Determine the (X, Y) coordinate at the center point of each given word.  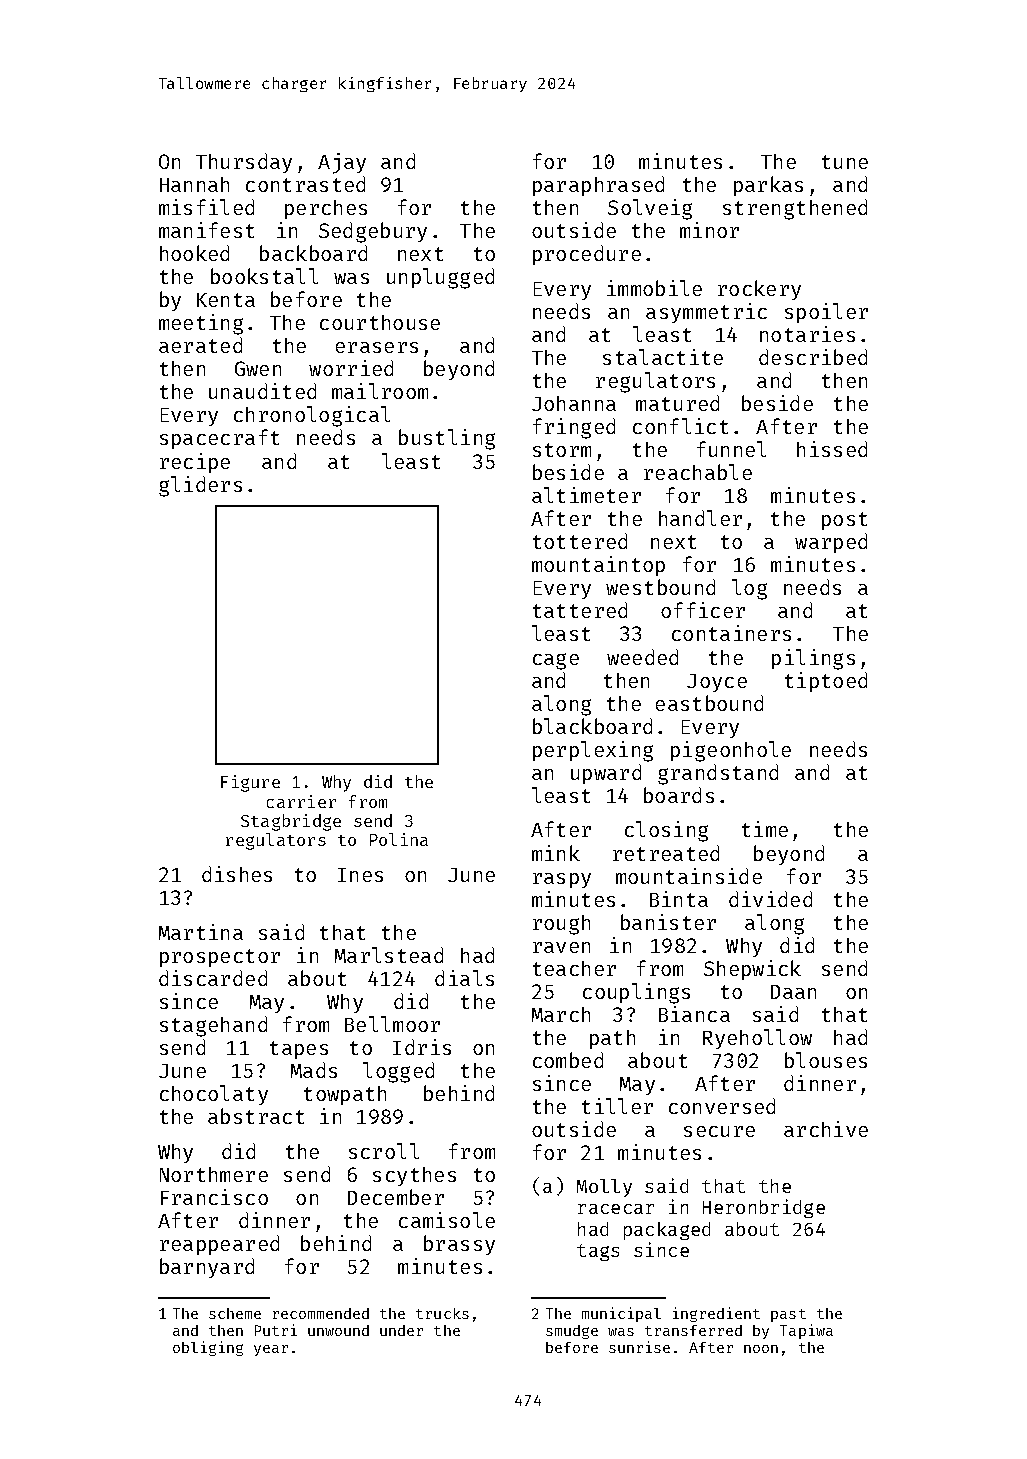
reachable (698, 472)
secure (719, 1131)
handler (700, 518)
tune (845, 162)
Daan (793, 992)
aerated (200, 345)
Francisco (214, 1197)
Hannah (194, 184)
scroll (384, 1151)
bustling (447, 439)
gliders (200, 486)
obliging (208, 1348)
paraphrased (598, 186)
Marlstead (389, 955)
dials (464, 978)
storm (562, 450)
